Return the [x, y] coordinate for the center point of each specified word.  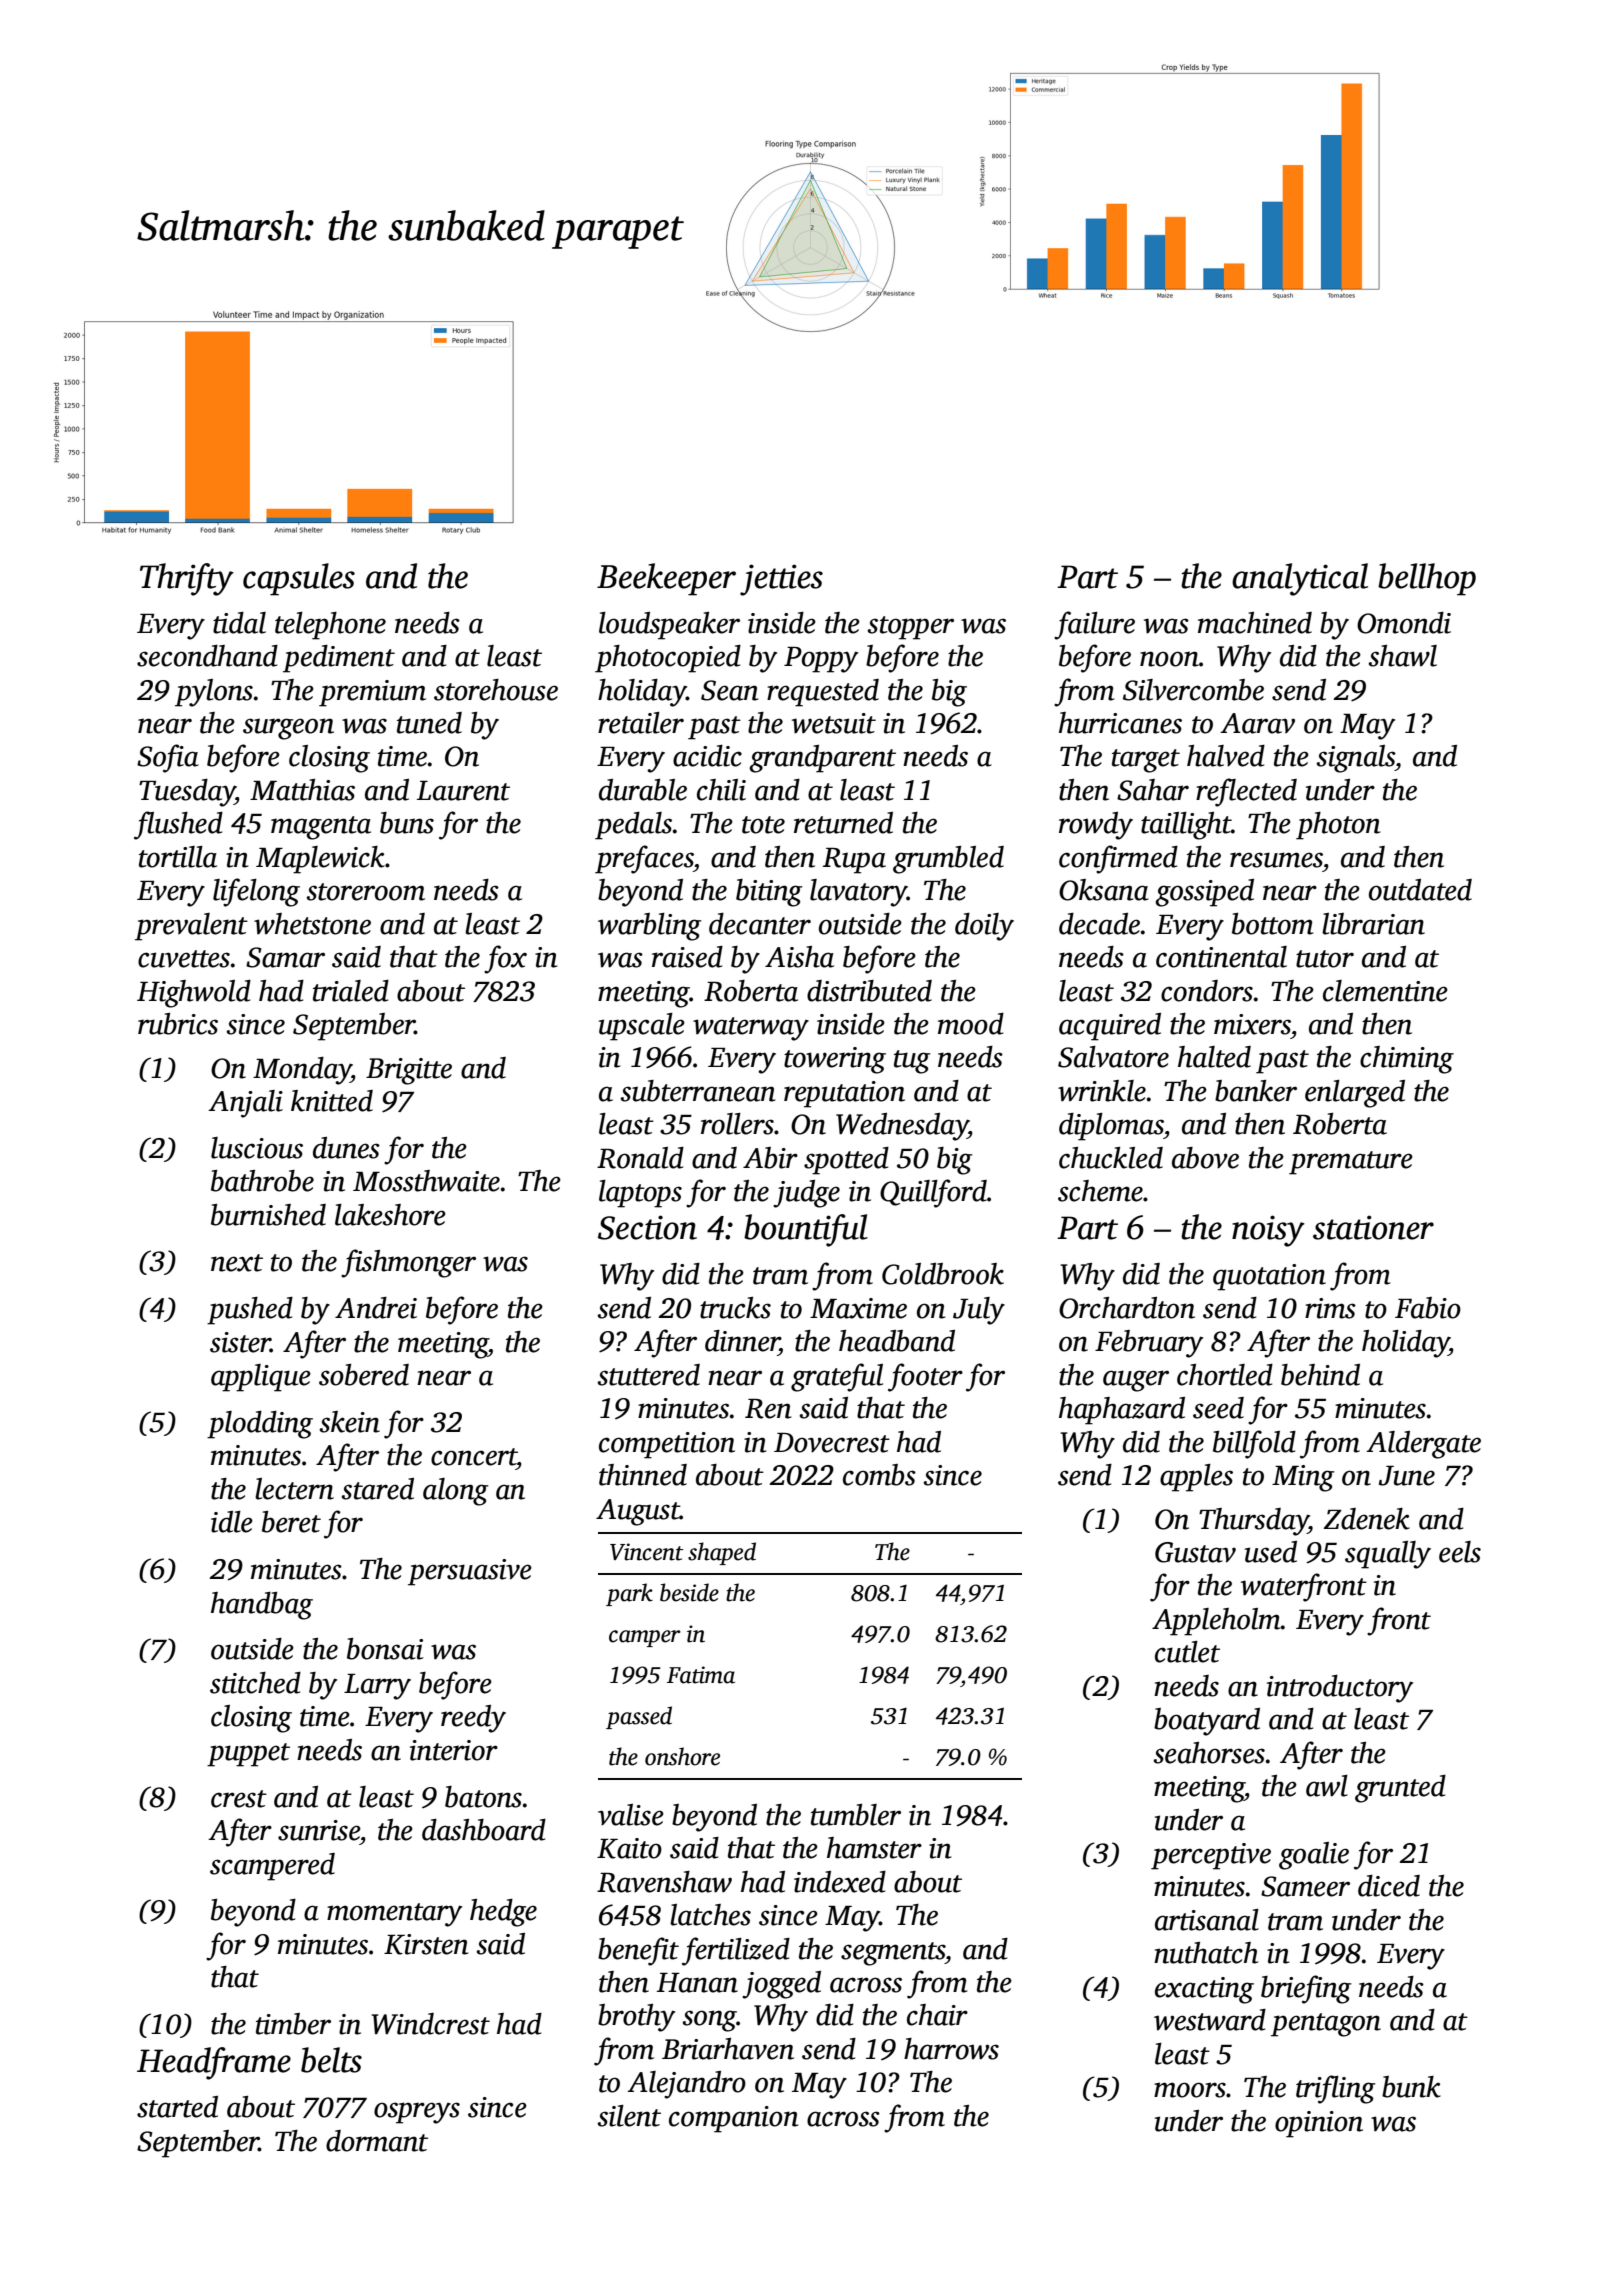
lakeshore [390, 1215]
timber [293, 2024]
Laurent [463, 791]
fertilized [736, 1951]
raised [687, 957]
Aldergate [1423, 1445]
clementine [1385, 991]
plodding [260, 1425]
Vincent [647, 1552]
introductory [1340, 1689]
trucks [735, 1308]
